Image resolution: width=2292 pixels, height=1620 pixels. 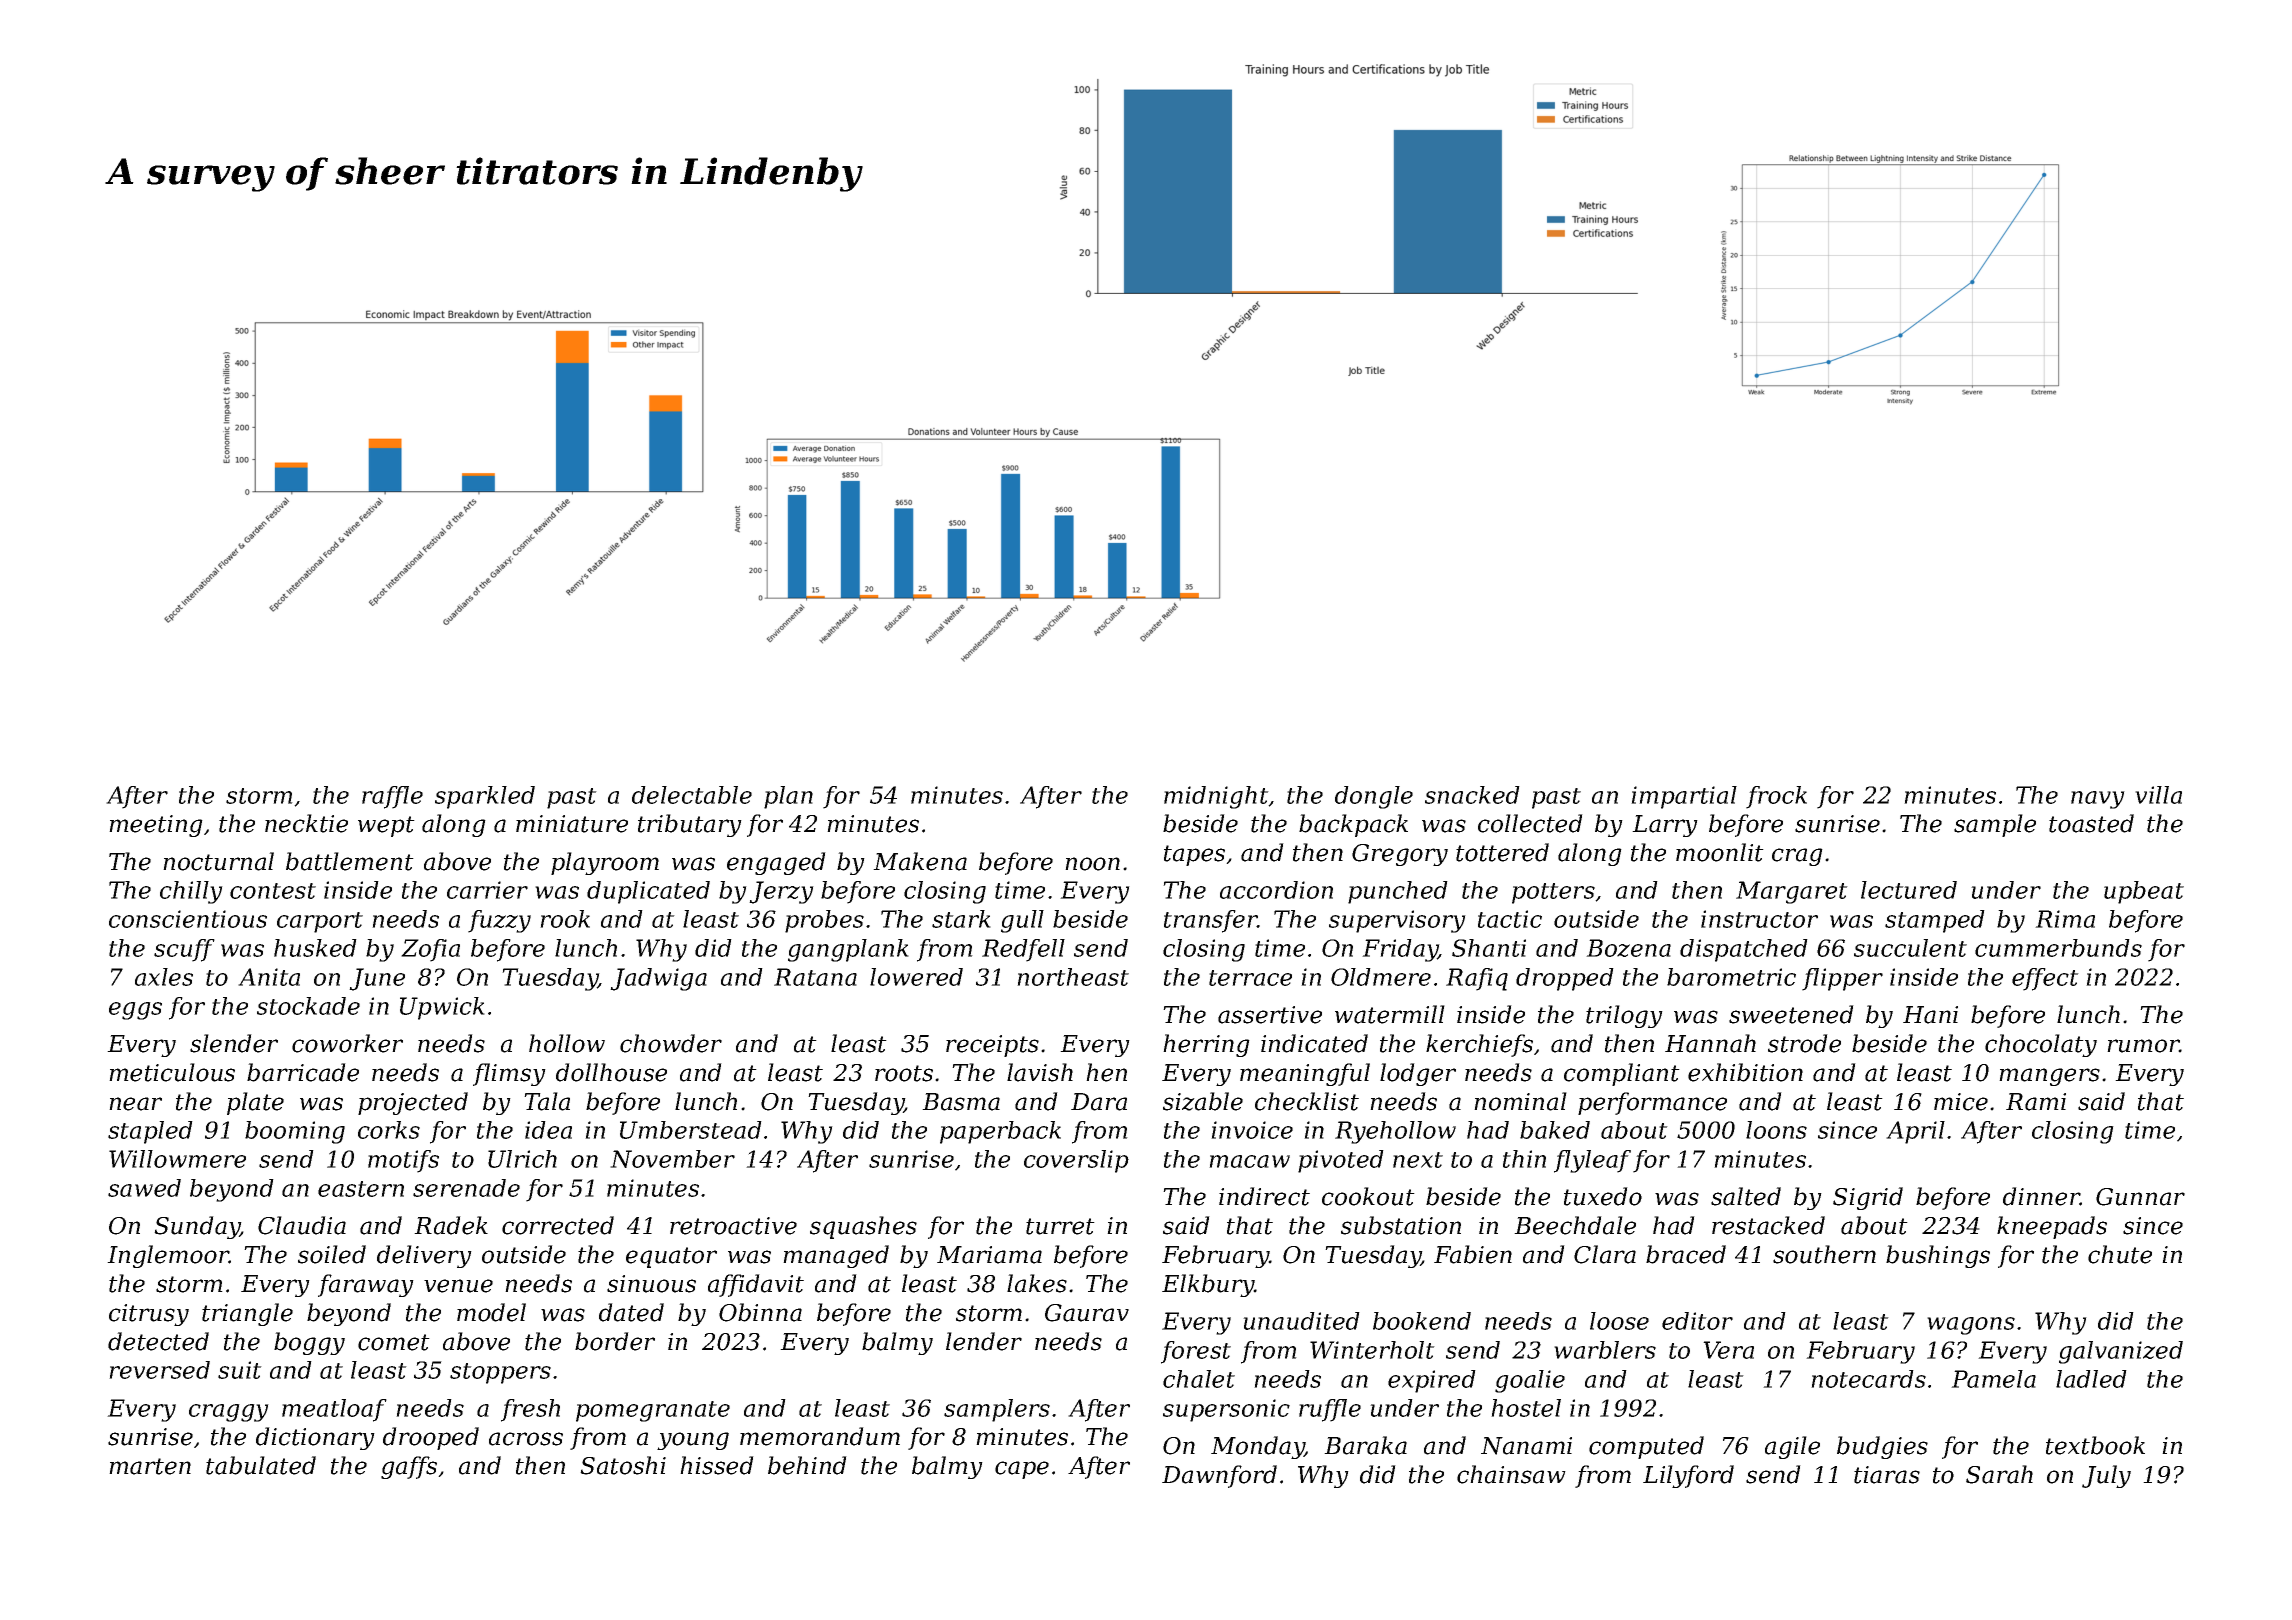 What do you see at coordinates (916, 977) in the screenshot?
I see `lowered` at bounding box center [916, 977].
